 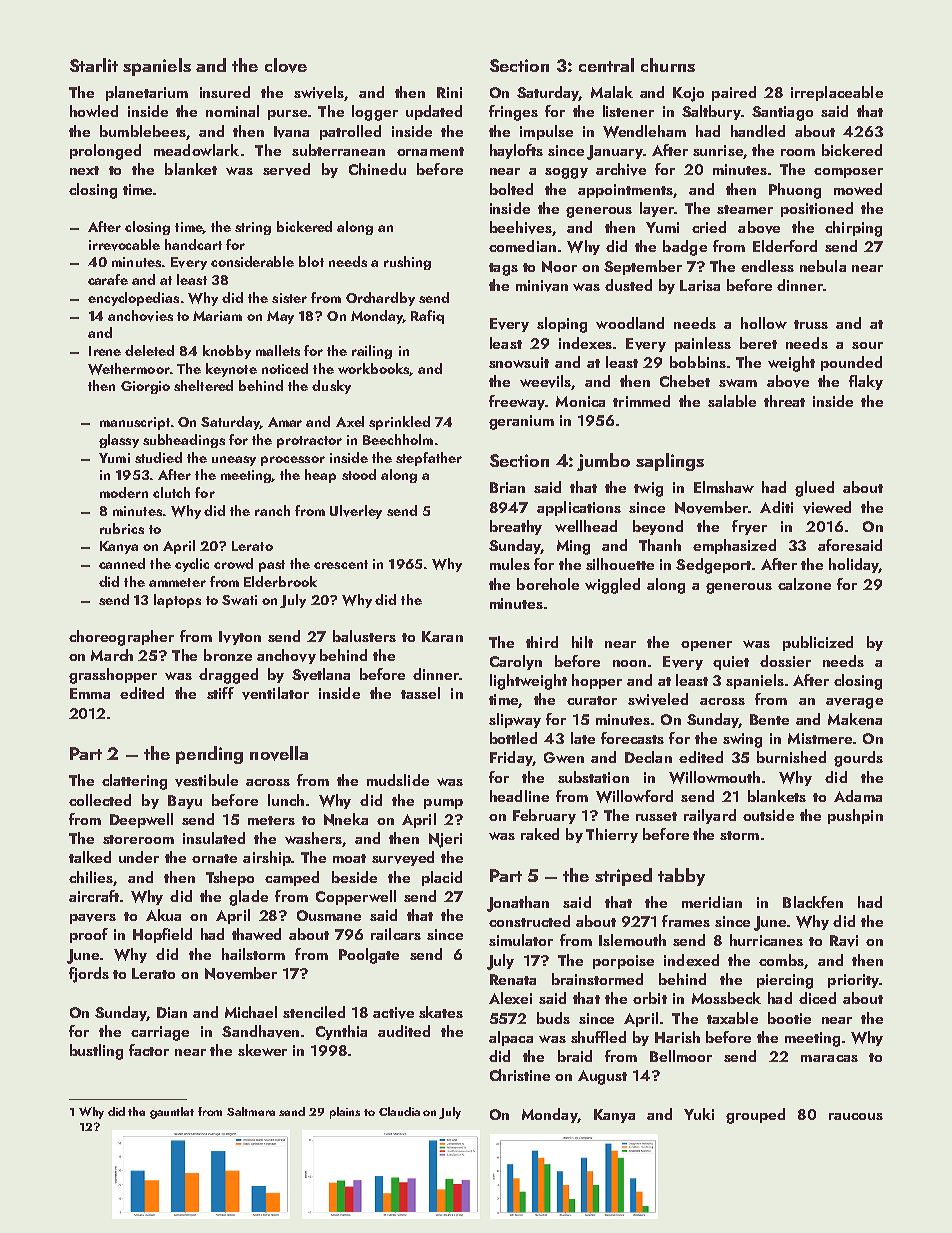 I want to click on Orchardby, so click(x=380, y=299).
